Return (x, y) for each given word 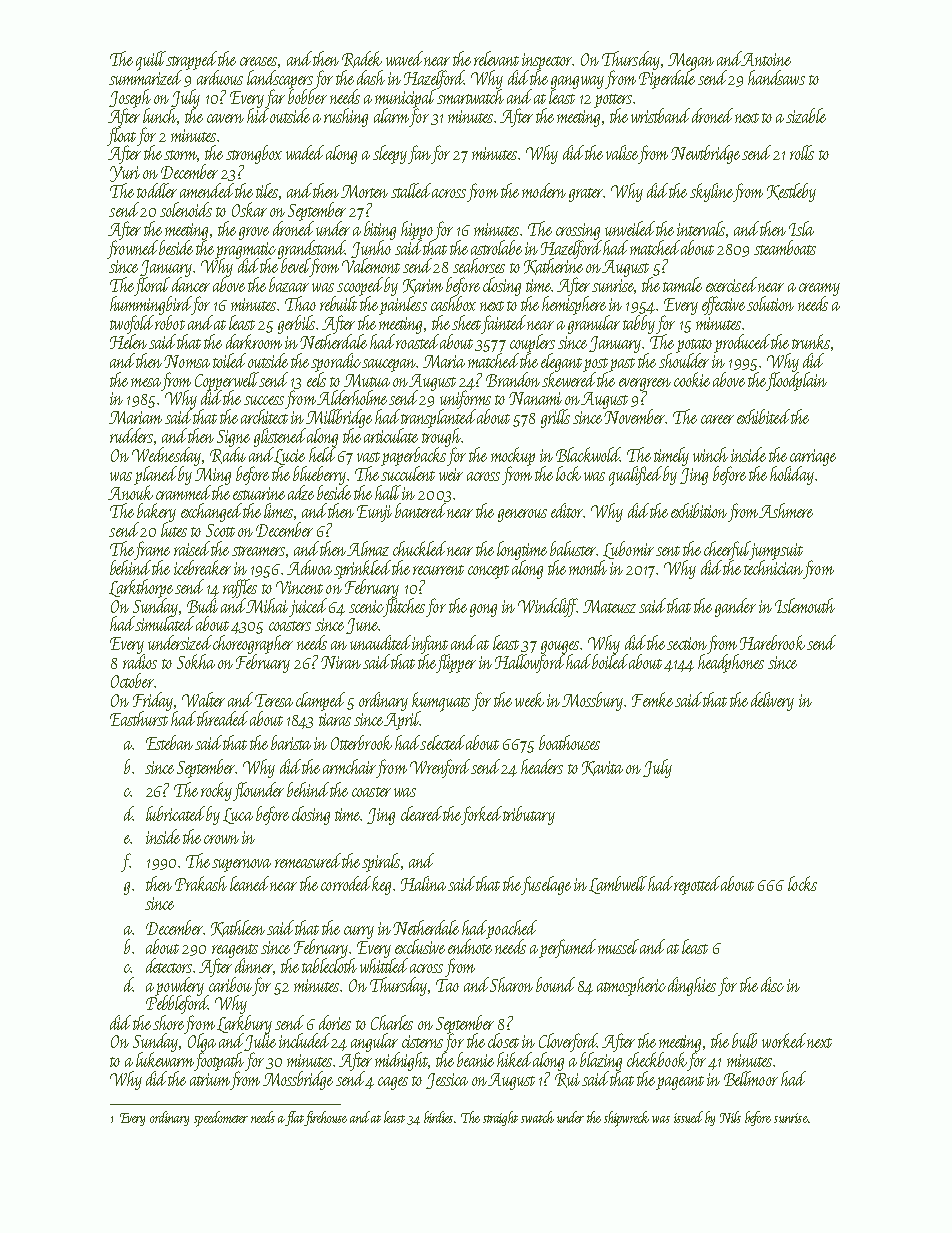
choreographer (253, 645)
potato (694, 346)
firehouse (326, 1118)
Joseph (130, 98)
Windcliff (547, 607)
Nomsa (187, 361)
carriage (813, 457)
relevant (496, 58)
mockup (513, 456)
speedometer (221, 1119)
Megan (691, 61)
